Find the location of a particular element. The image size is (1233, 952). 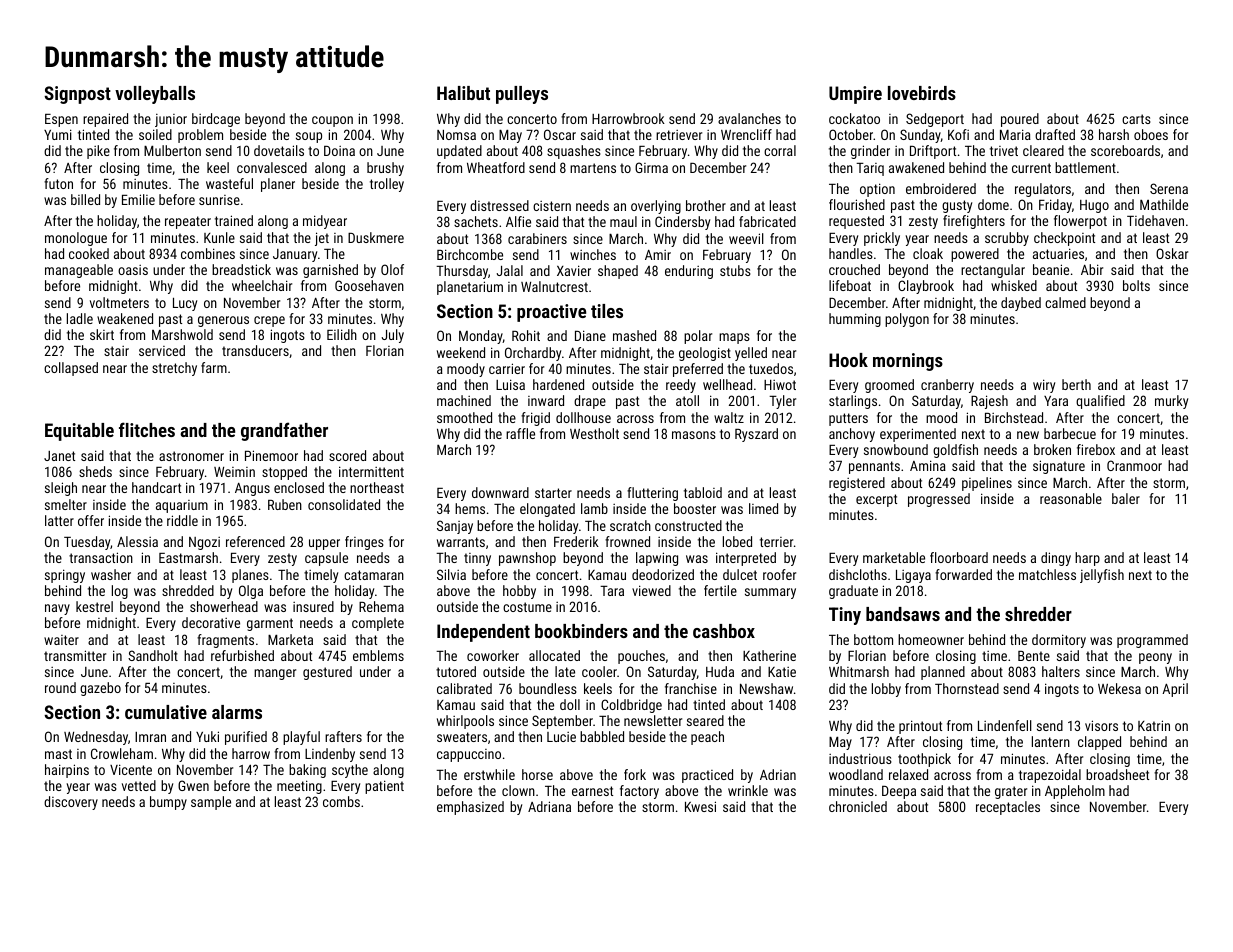

shredder is located at coordinates (1038, 614).
